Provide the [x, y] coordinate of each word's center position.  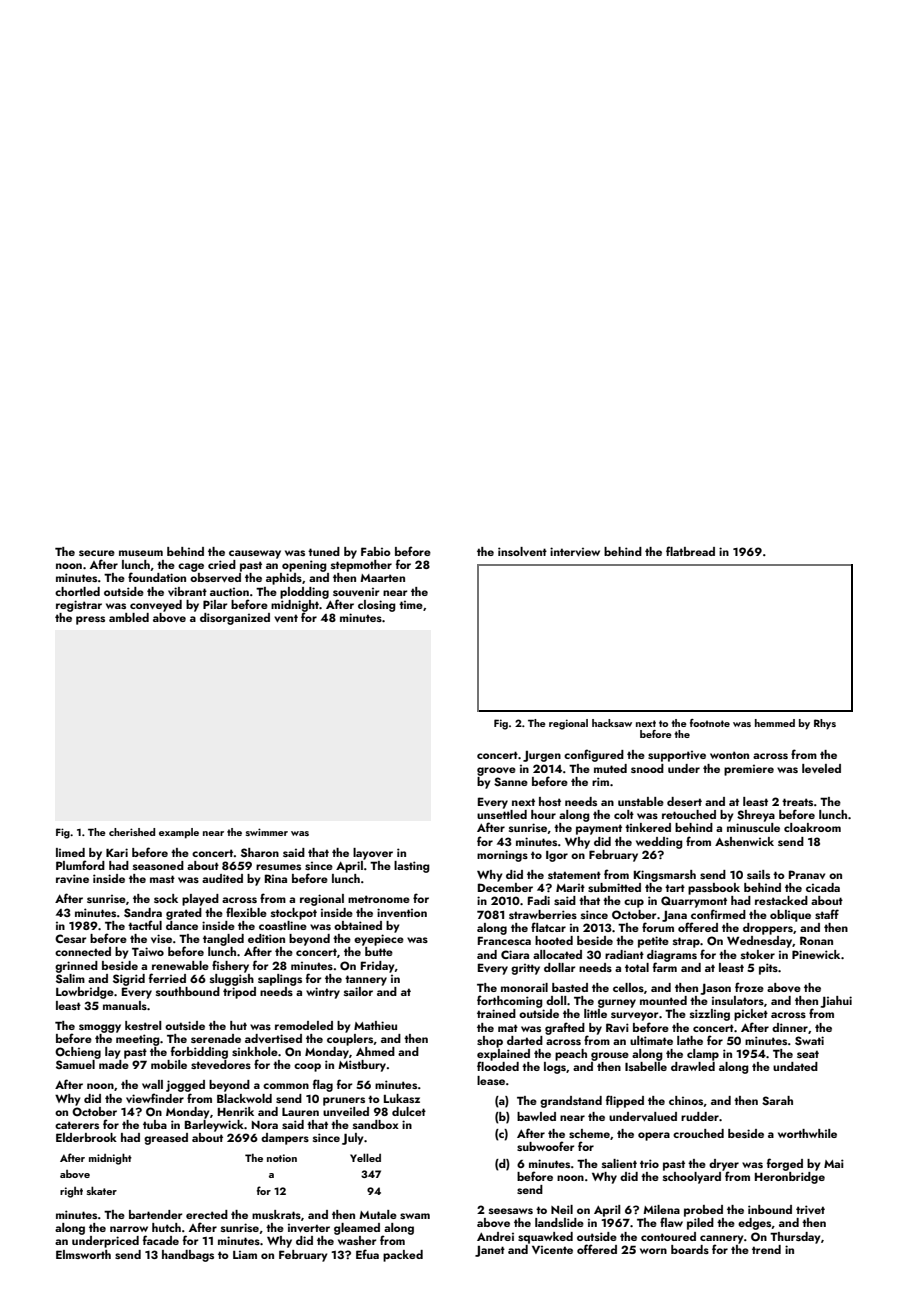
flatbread [690, 551]
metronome [379, 899]
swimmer [267, 832]
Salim [70, 978]
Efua [367, 1254]
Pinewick [816, 954]
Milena [661, 1209]
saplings [280, 980]
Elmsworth [83, 1254]
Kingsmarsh [665, 876]
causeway [255, 554]
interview [575, 551]
